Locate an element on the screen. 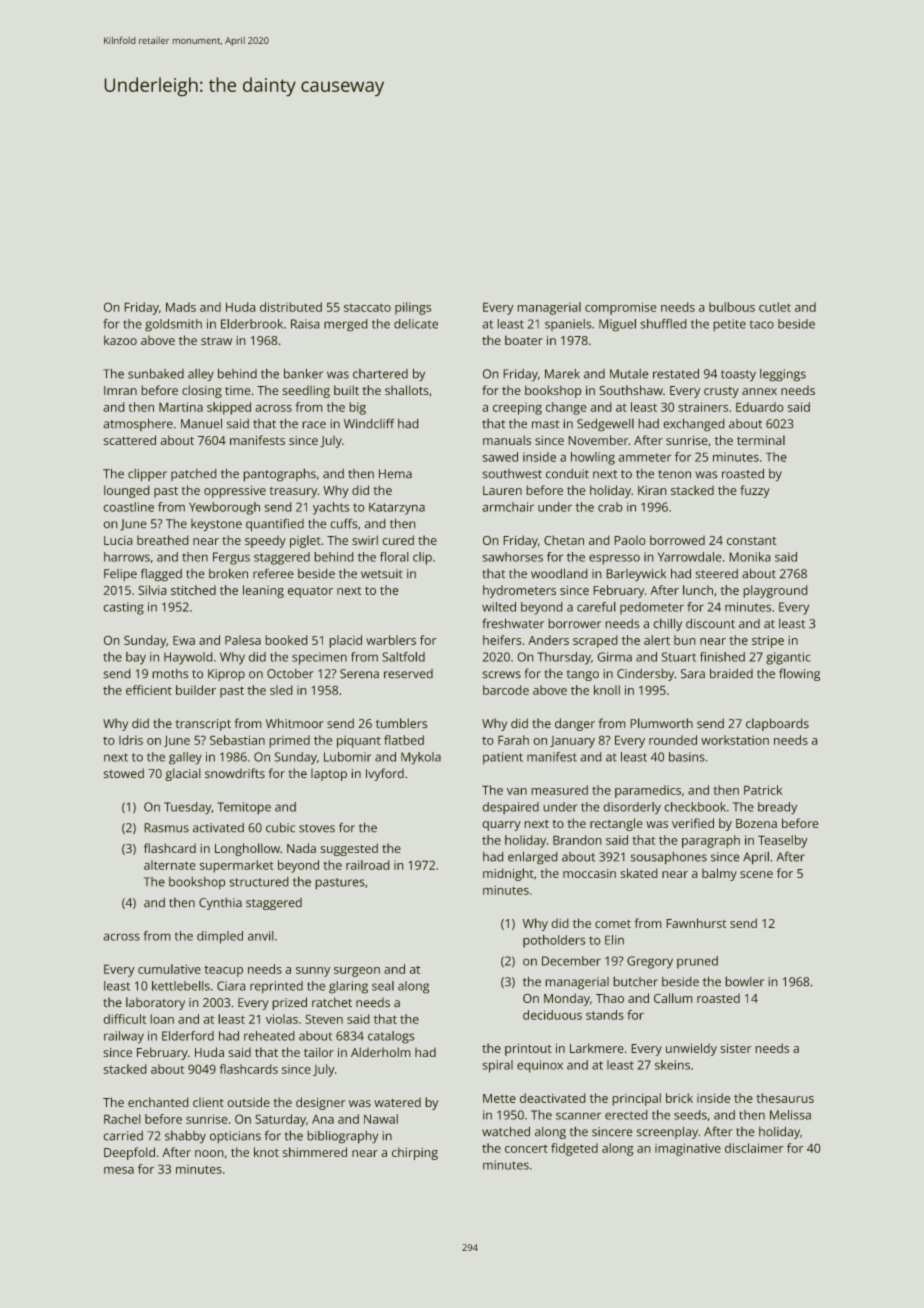 This screenshot has height=1308, width=924. tailor is located at coordinates (319, 1052).
